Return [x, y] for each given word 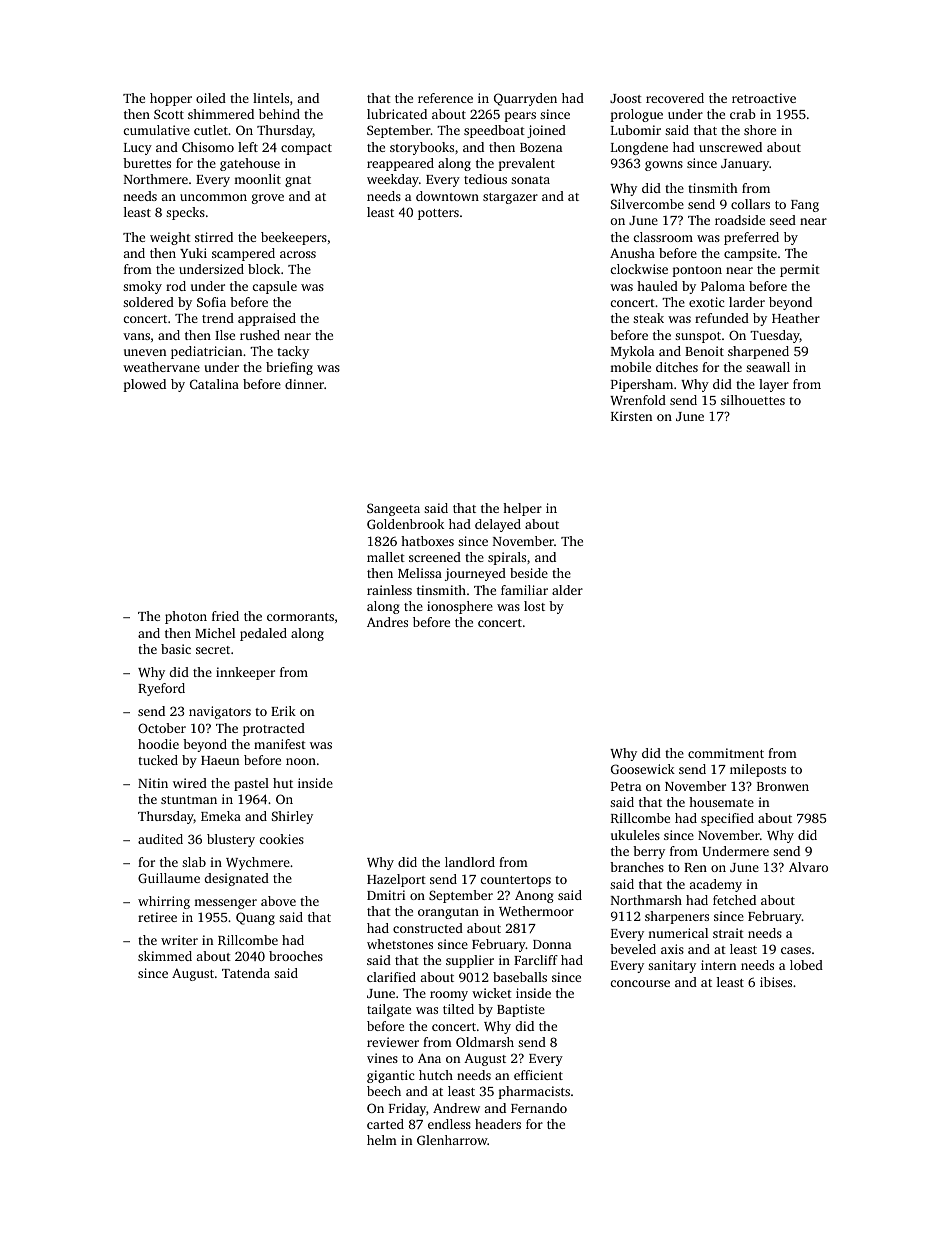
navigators [220, 712]
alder [567, 590]
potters [438, 214]
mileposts [758, 770]
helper [522, 509]
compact [306, 149]
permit [800, 270]
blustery [231, 840]
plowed [144, 385]
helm [382, 1140]
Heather [796, 318]
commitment [726, 753]
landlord [470, 862]
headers [498, 1124]
